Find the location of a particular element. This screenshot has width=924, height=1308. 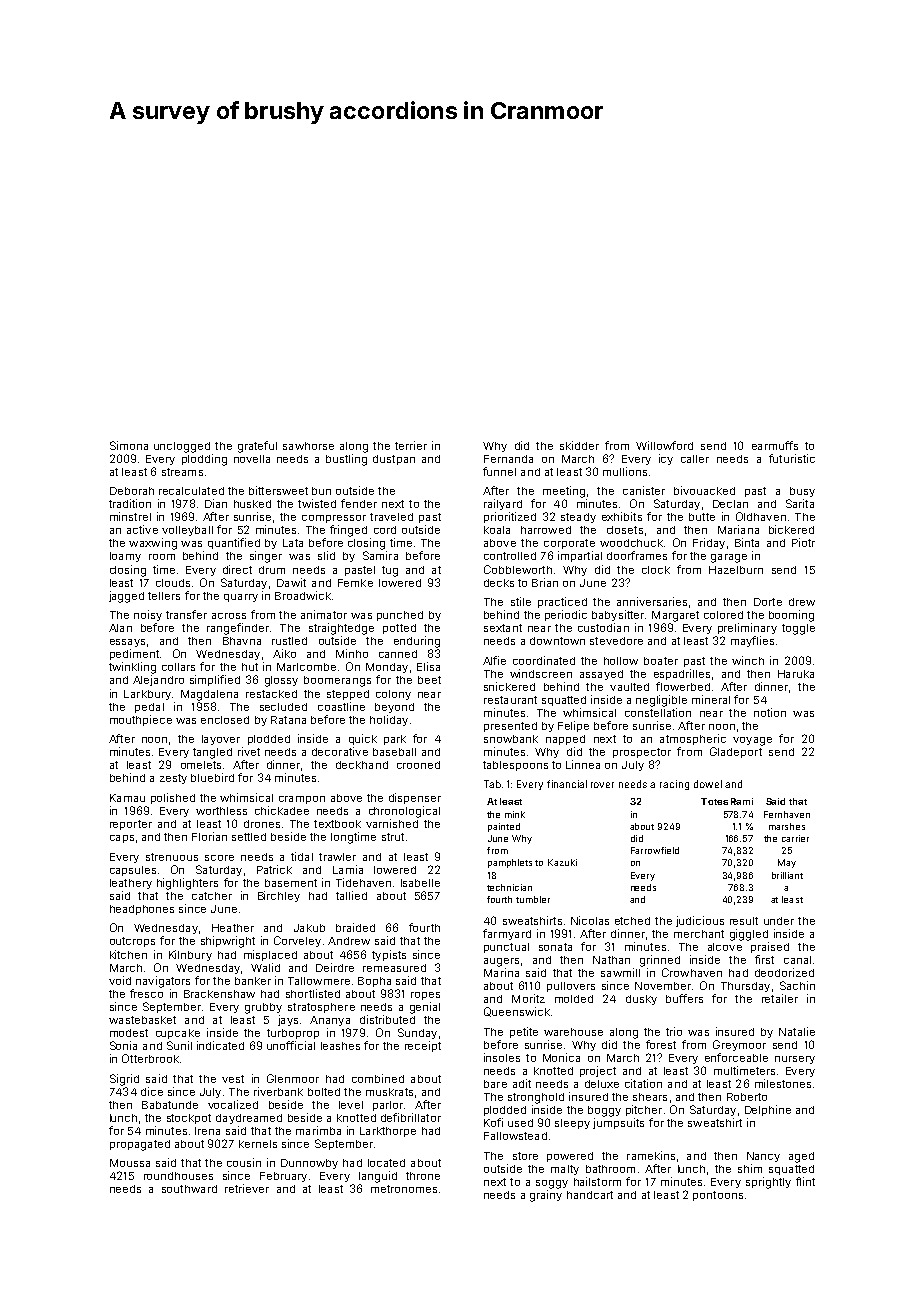

metronomes is located at coordinates (404, 1189).
